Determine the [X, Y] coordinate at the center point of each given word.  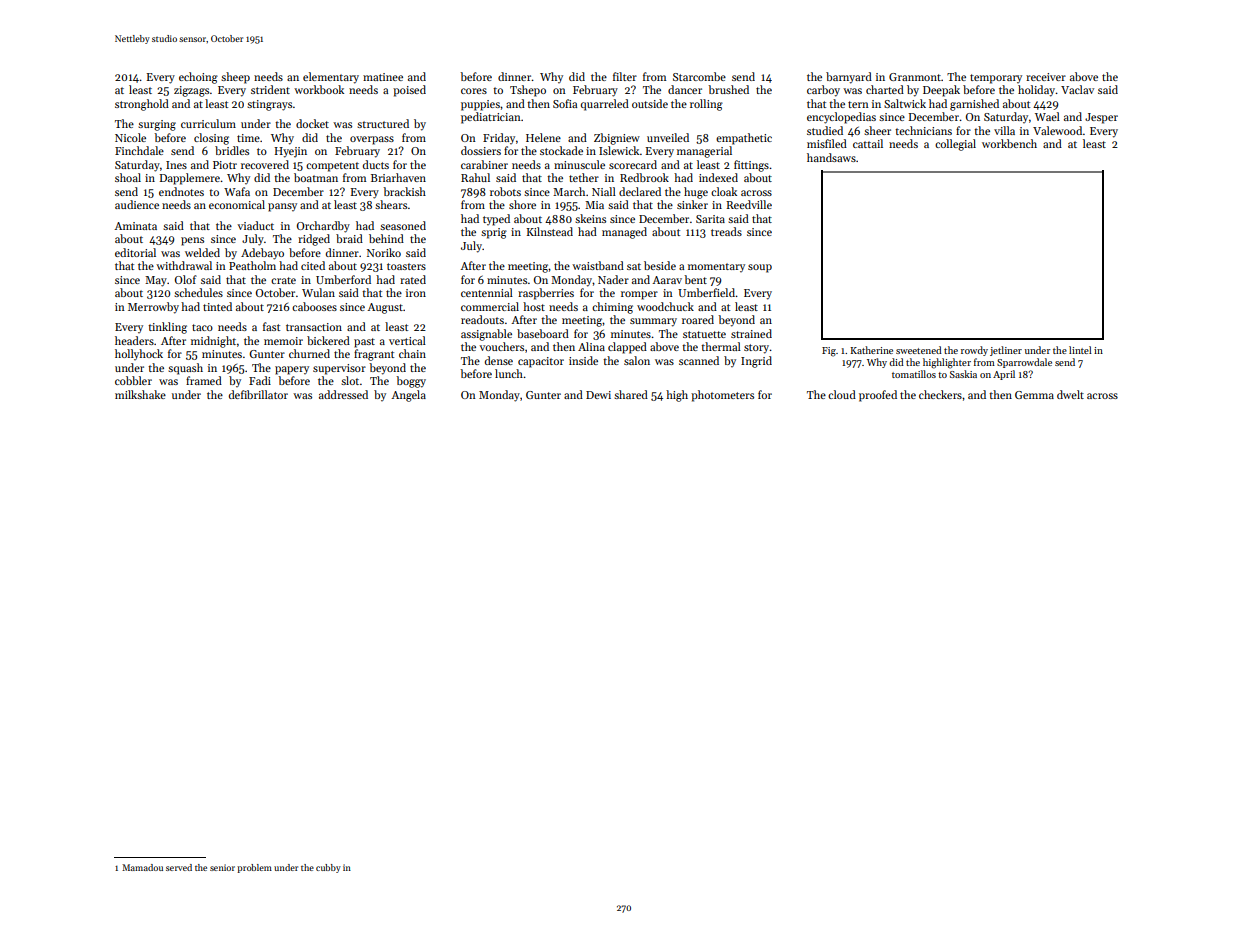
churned [309, 353]
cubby [328, 868]
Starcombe [699, 76]
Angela [408, 396]
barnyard [849, 78]
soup [760, 268]
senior [222, 867]
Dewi [598, 395]
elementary [331, 78]
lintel [1080, 350]
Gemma [1034, 395]
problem [254, 868]
